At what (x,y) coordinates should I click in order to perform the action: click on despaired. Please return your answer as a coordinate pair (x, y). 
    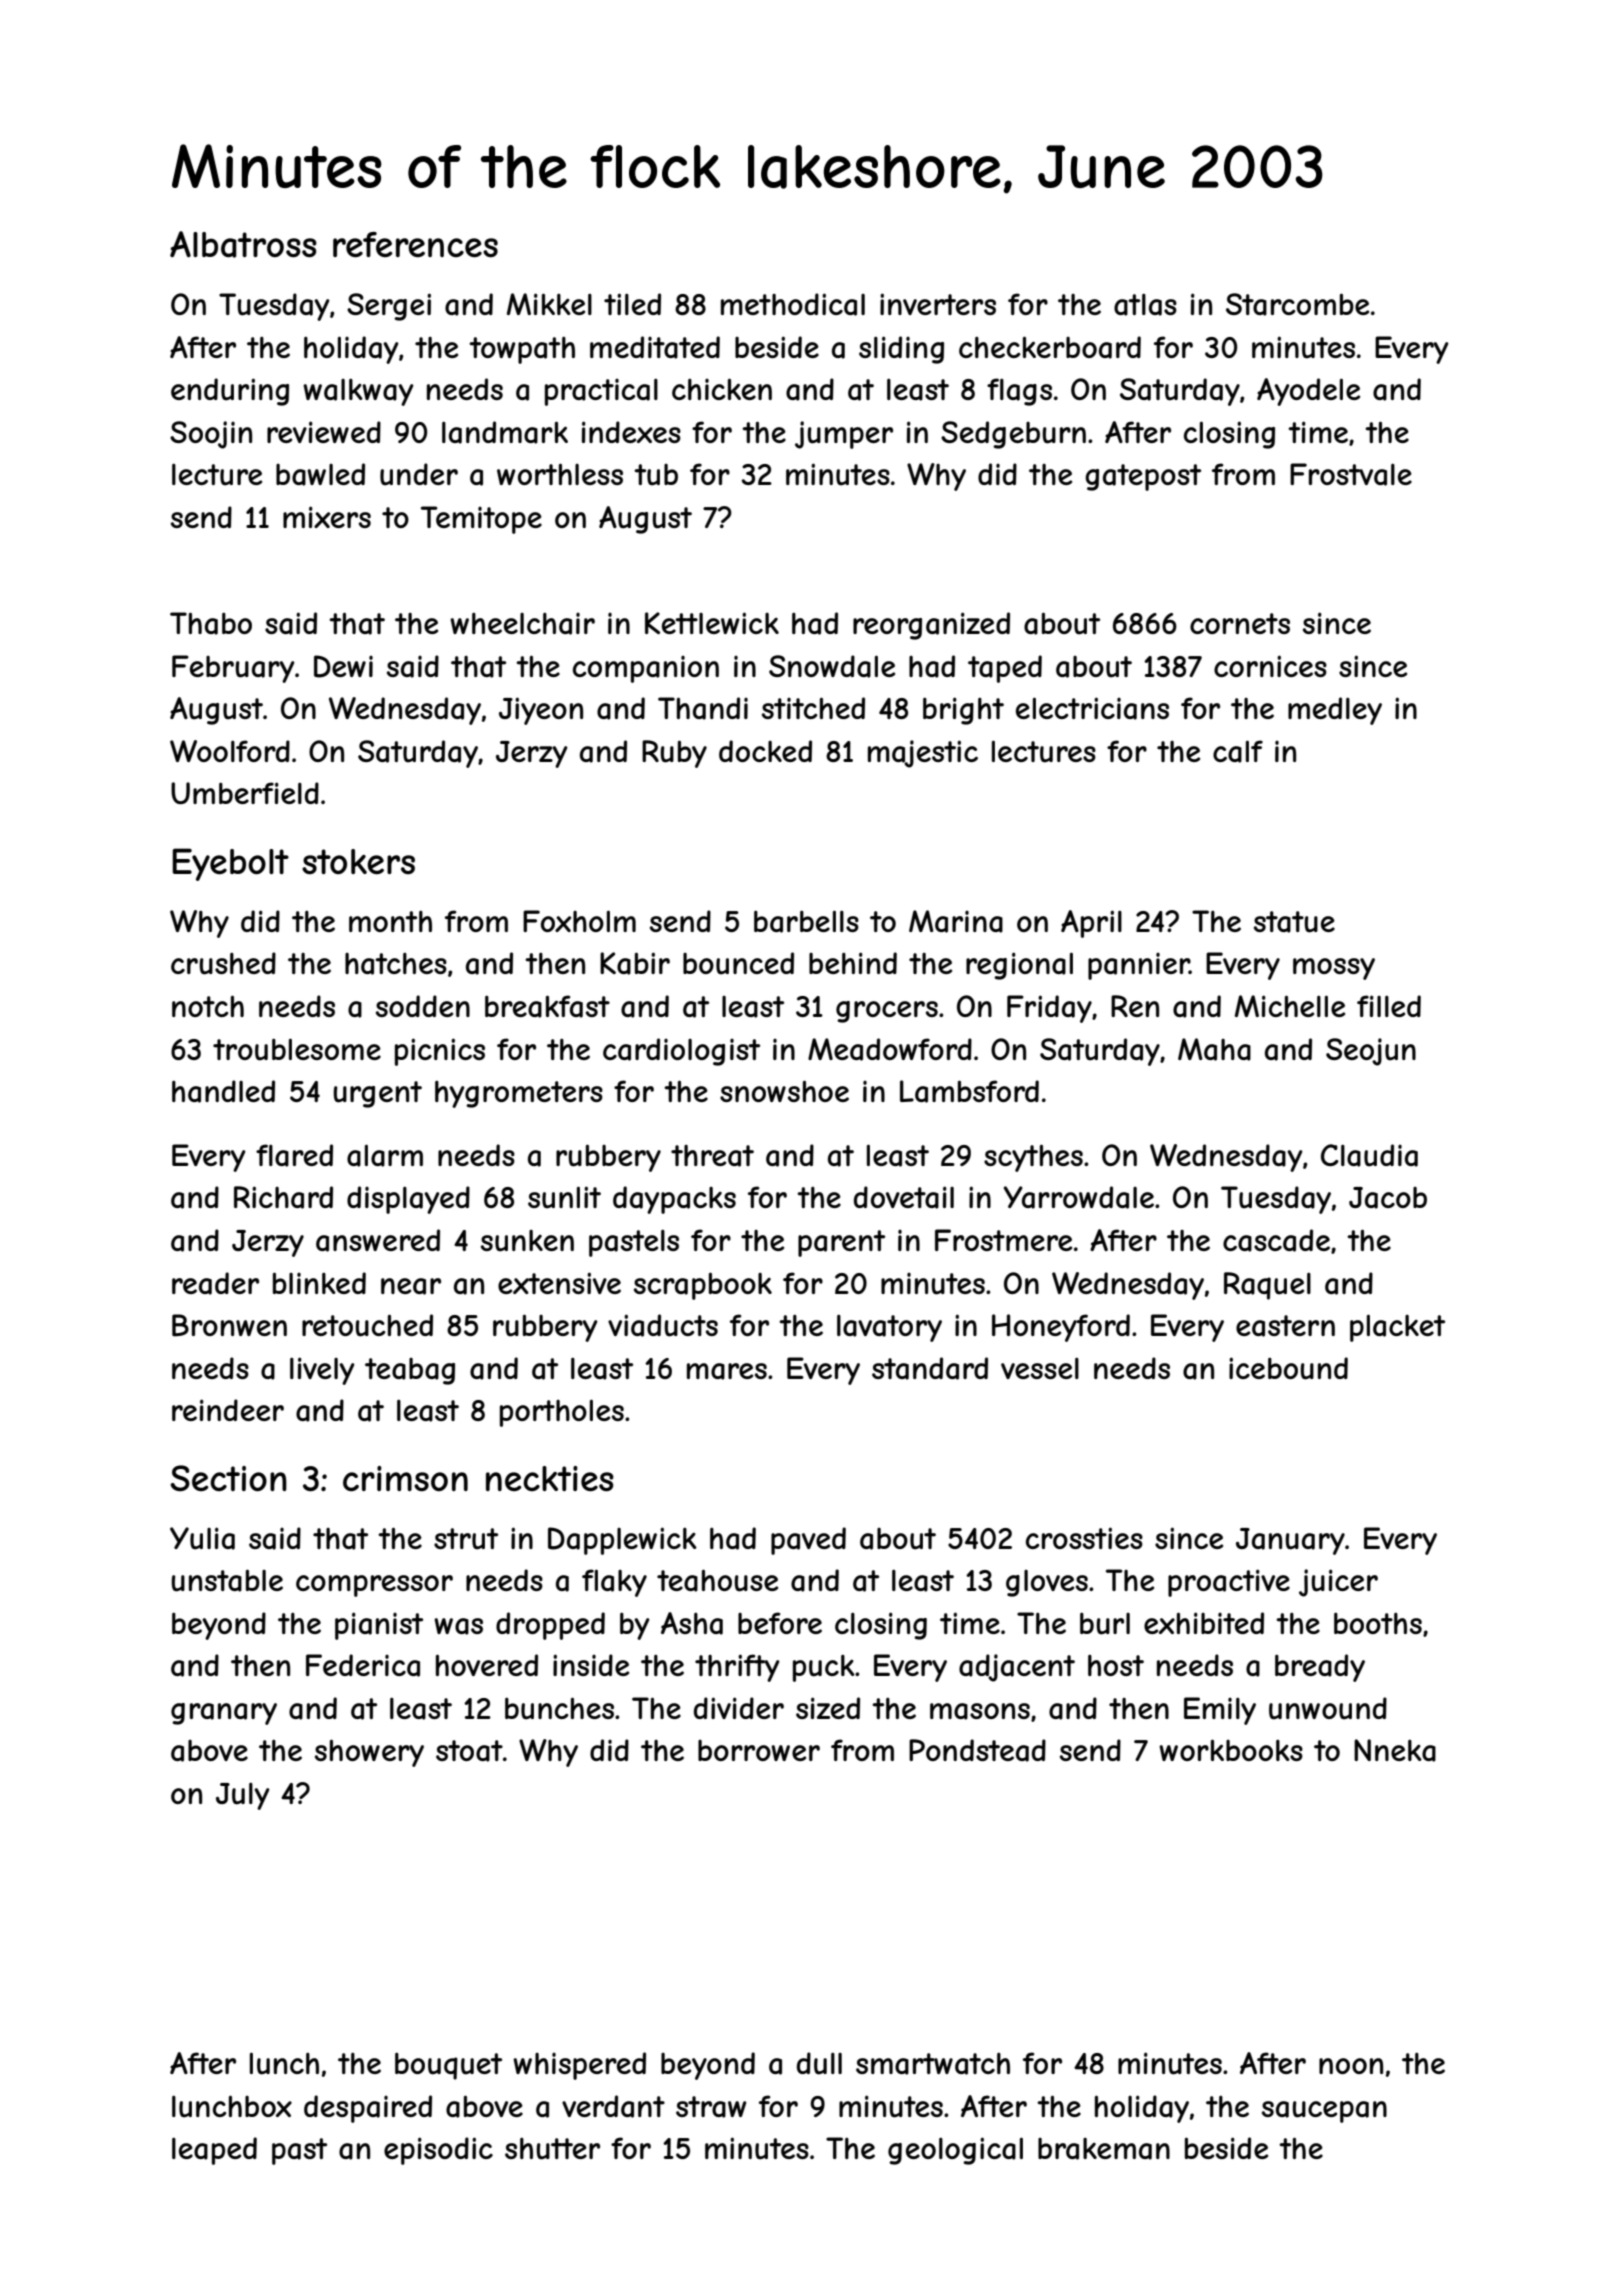
    Looking at the image, I should click on (368, 2109).
